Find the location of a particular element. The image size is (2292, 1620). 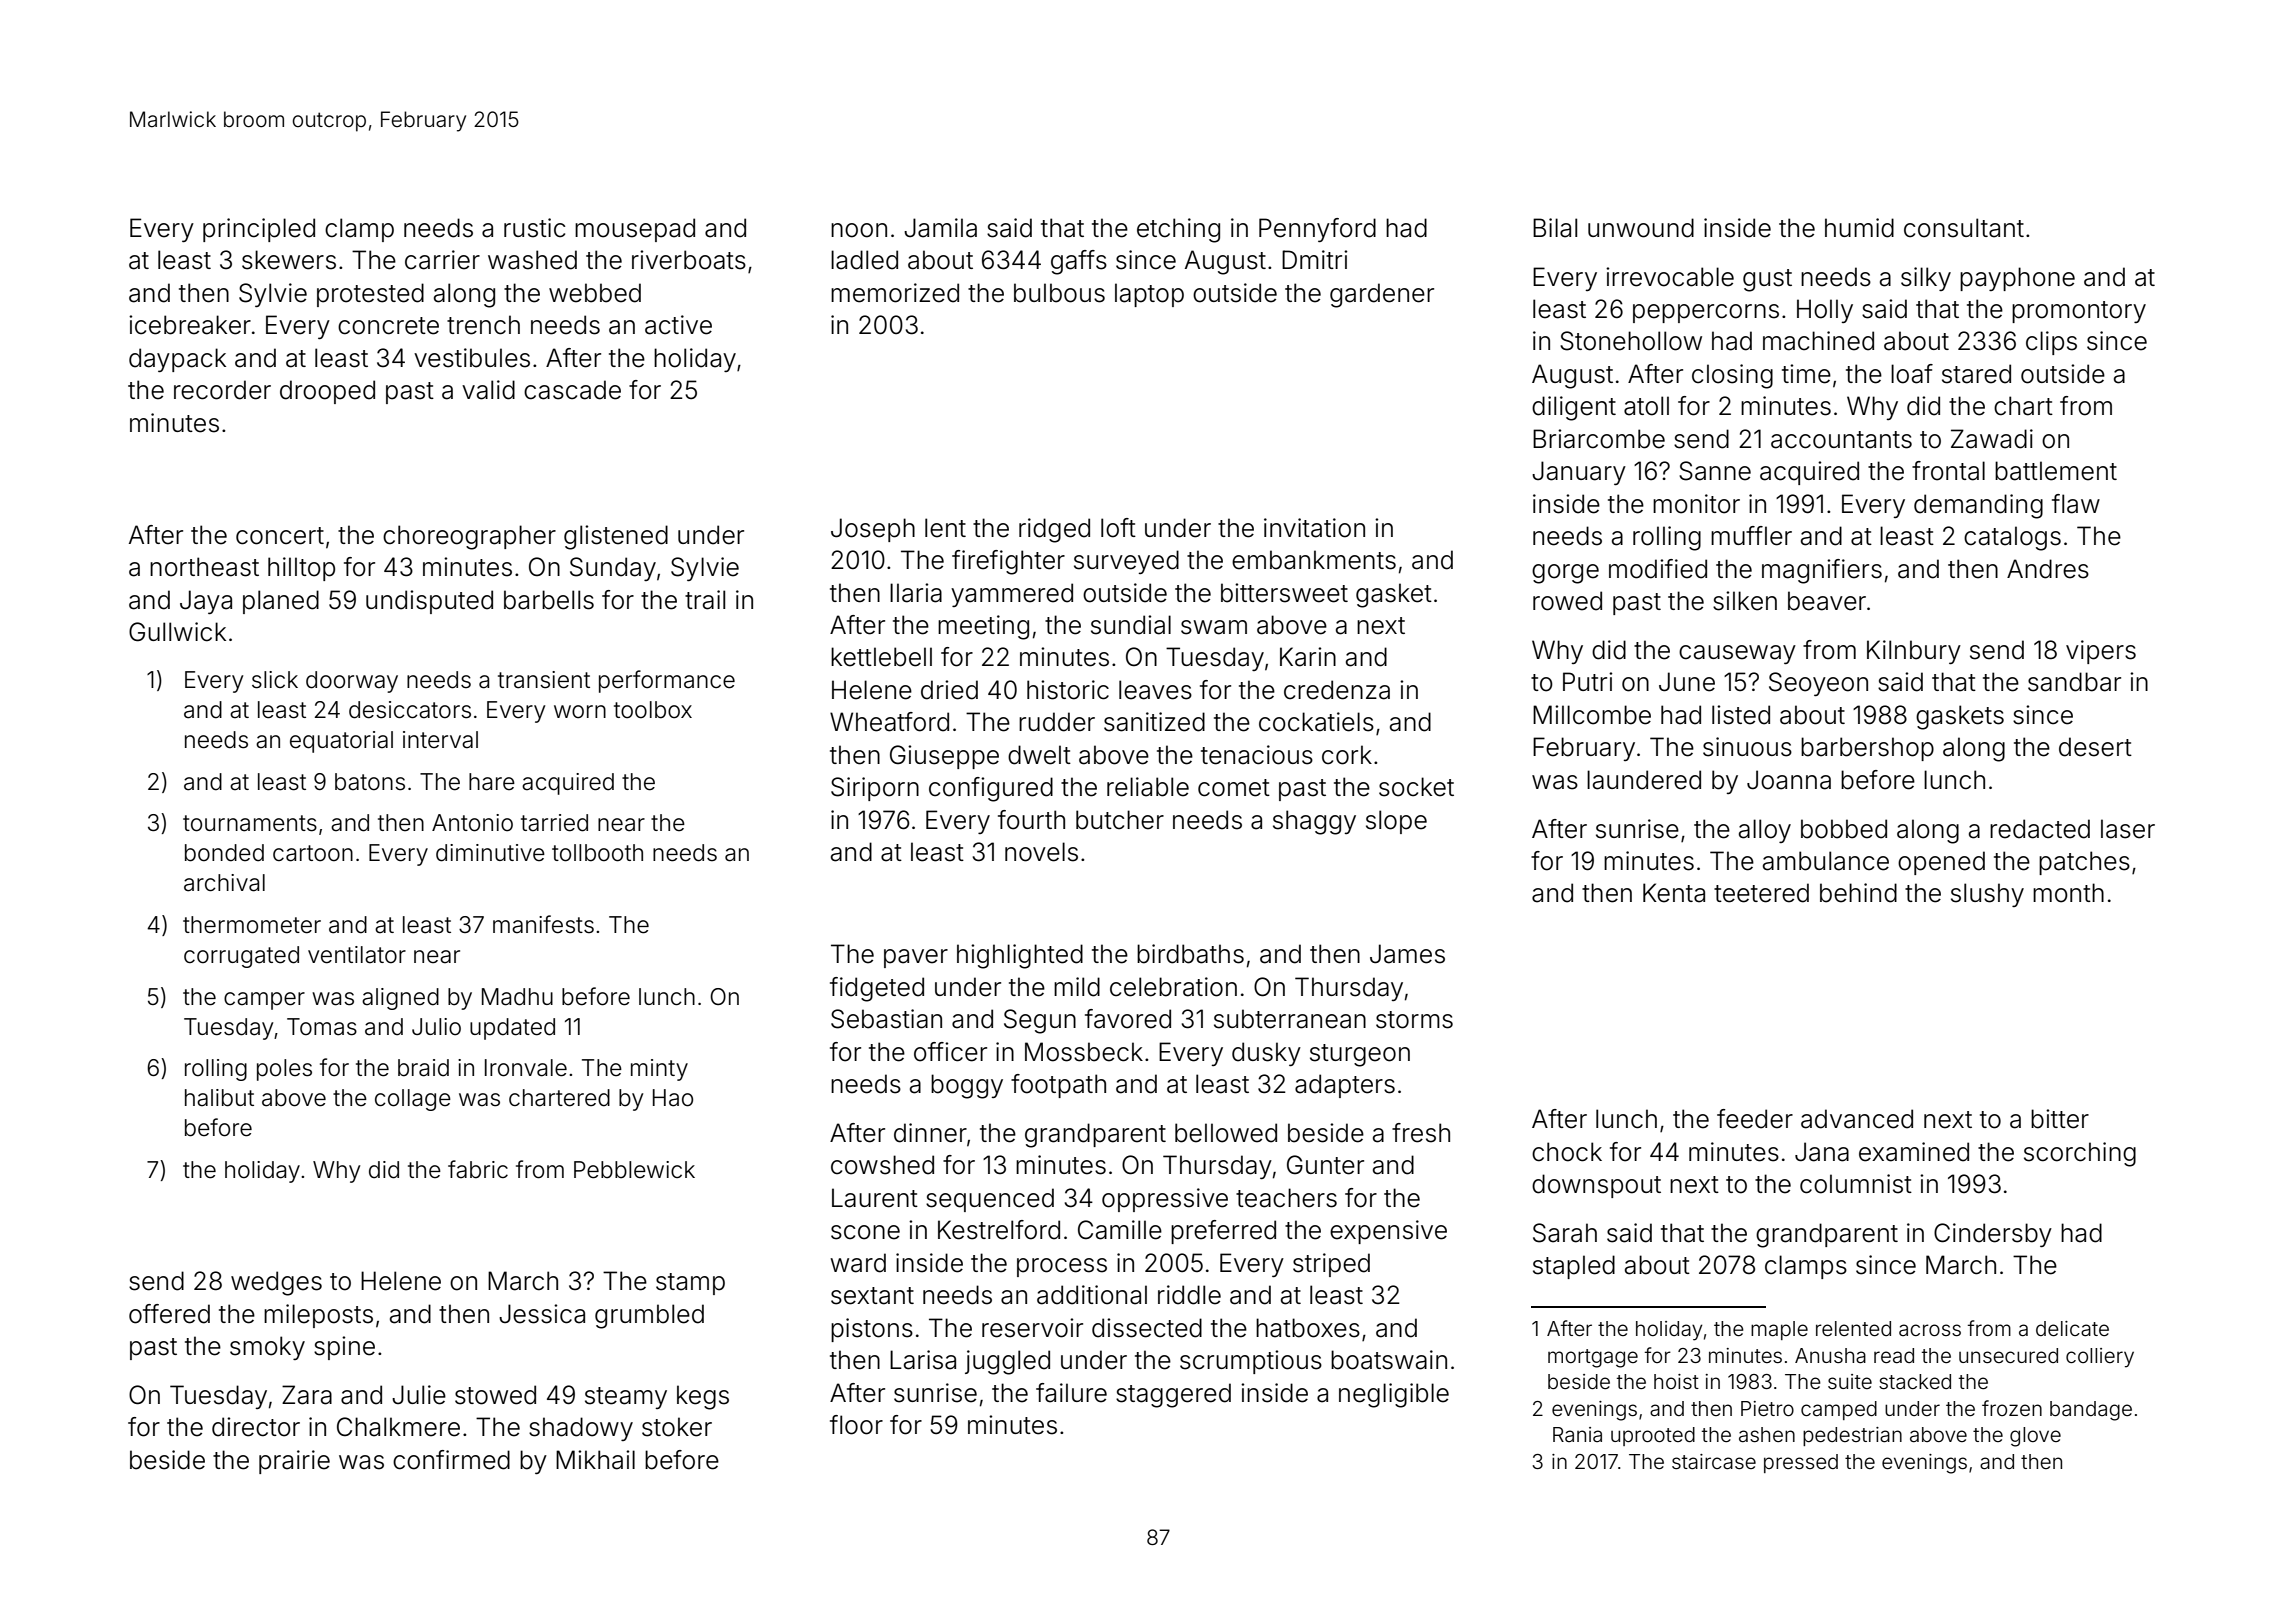

etching is located at coordinates (1178, 230).
